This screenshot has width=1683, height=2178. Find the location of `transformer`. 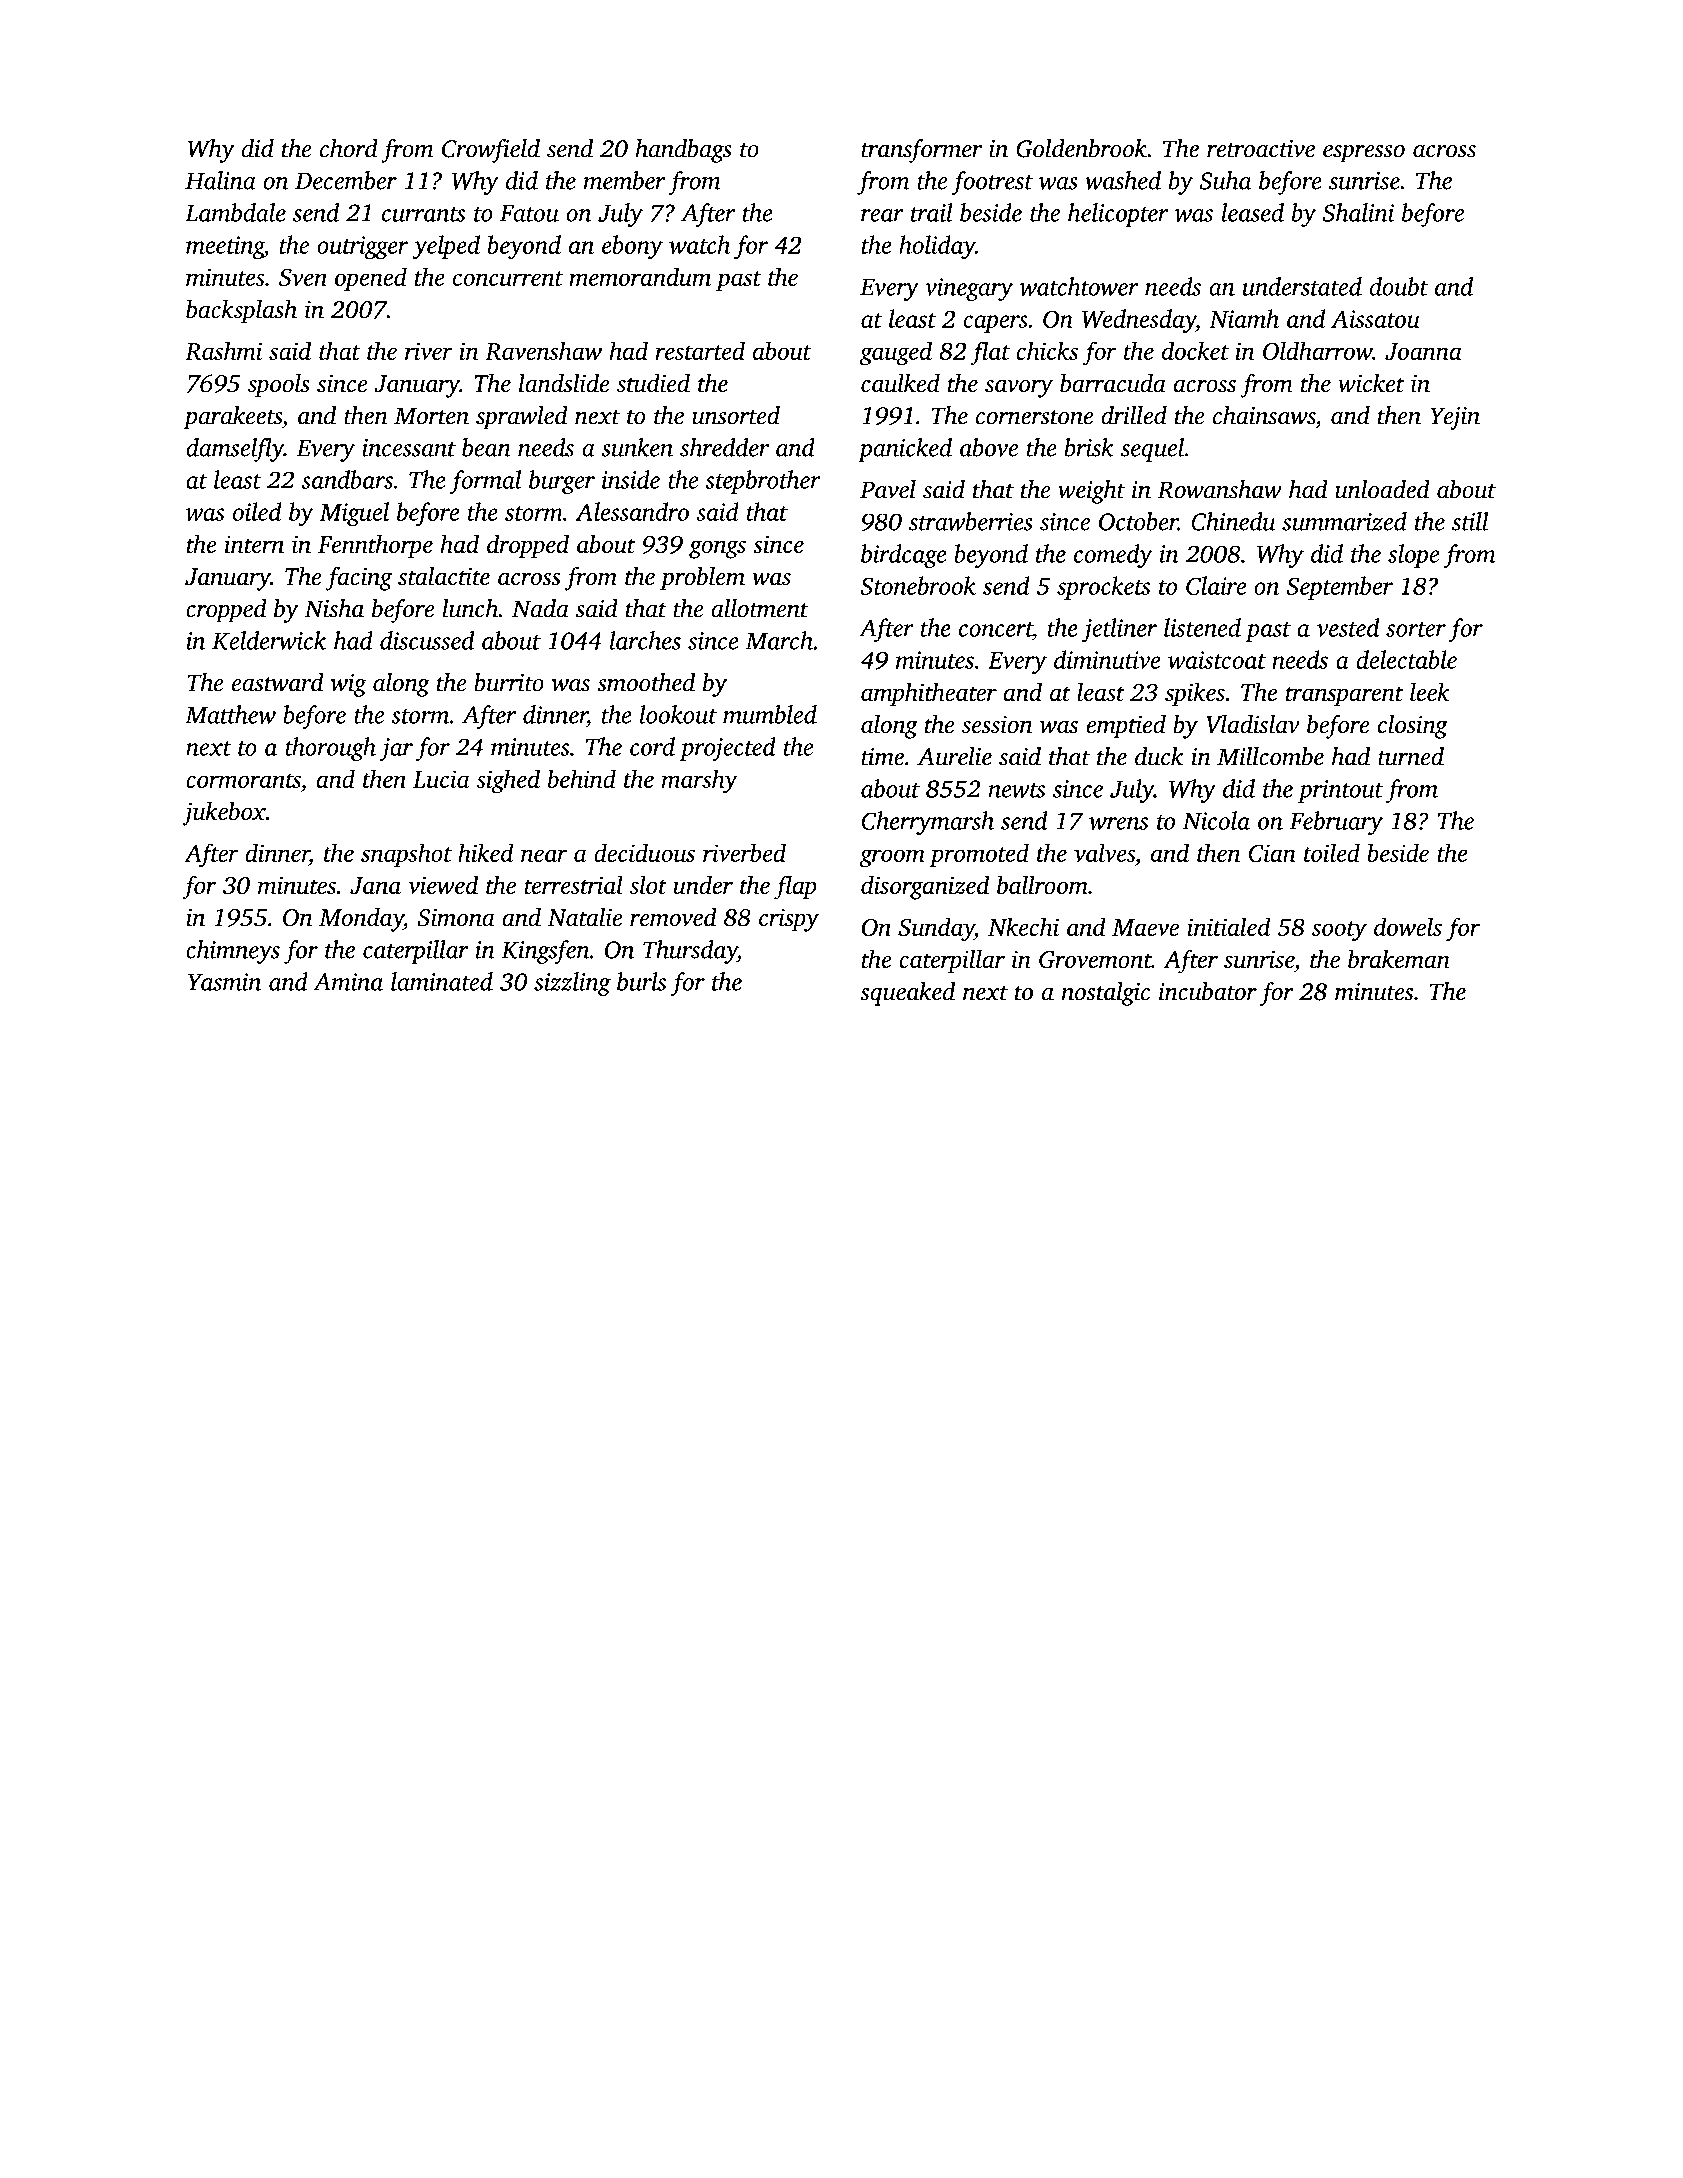

transformer is located at coordinates (921, 151).
